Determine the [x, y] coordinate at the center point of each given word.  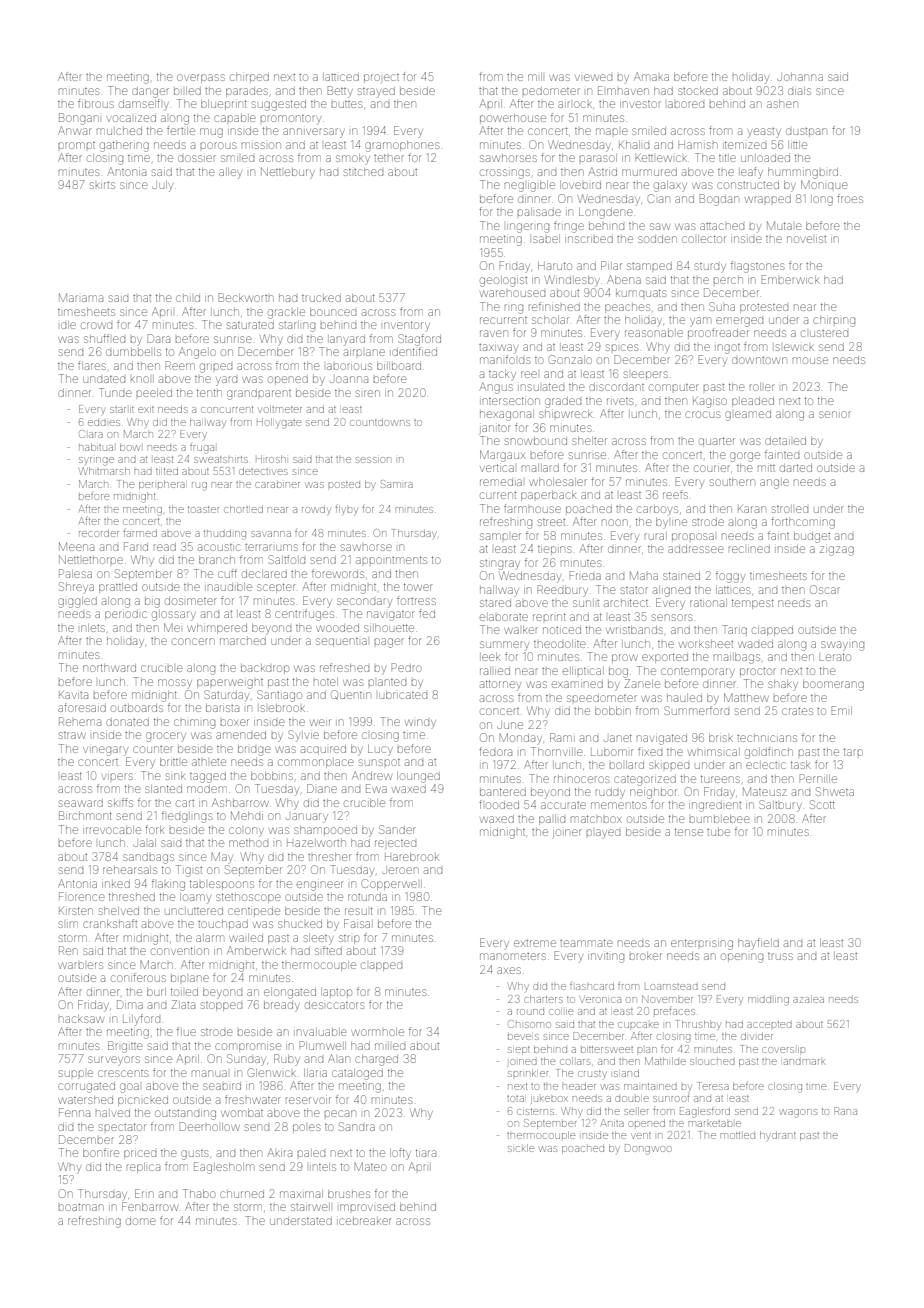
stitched [363, 172]
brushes [349, 1194]
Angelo [197, 353]
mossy [175, 684]
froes [850, 198]
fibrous [96, 103]
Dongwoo [648, 1149]
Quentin [351, 695]
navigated [662, 739]
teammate [586, 943]
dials [799, 91]
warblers [80, 965]
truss [780, 956]
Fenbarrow [150, 1206]
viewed [593, 77]
